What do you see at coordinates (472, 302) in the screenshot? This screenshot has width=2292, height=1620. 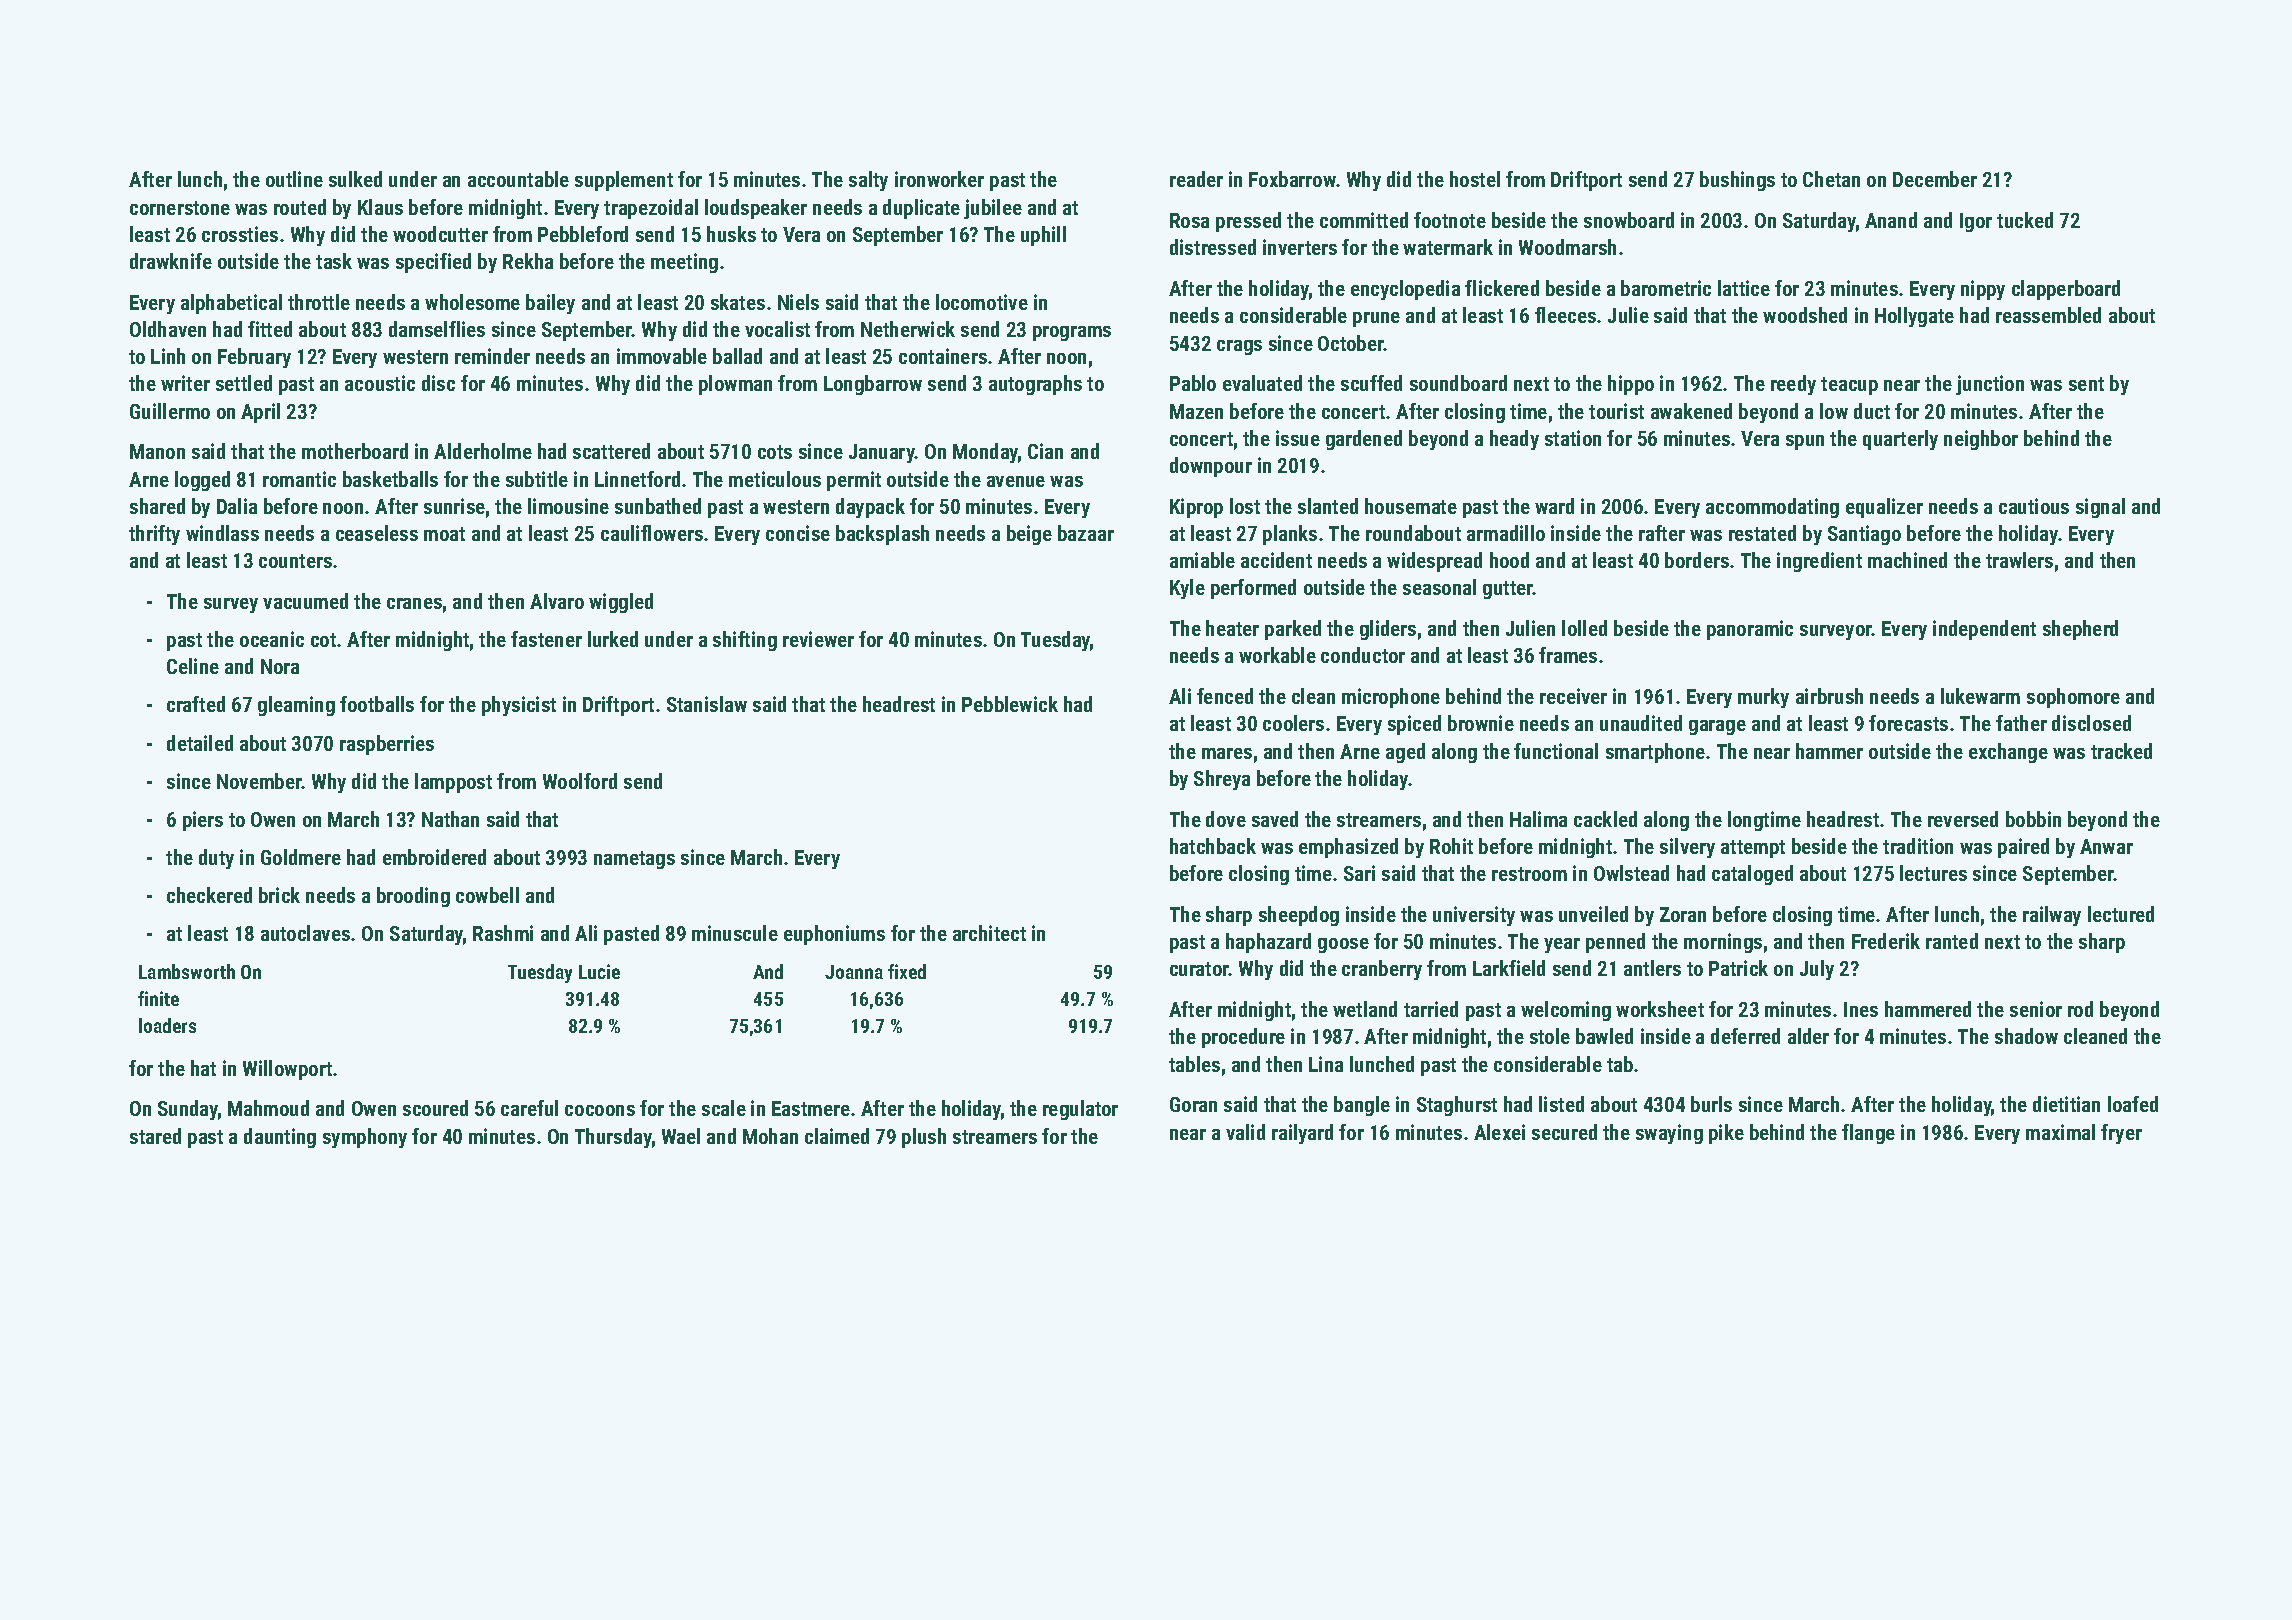 I see `wholesome` at bounding box center [472, 302].
